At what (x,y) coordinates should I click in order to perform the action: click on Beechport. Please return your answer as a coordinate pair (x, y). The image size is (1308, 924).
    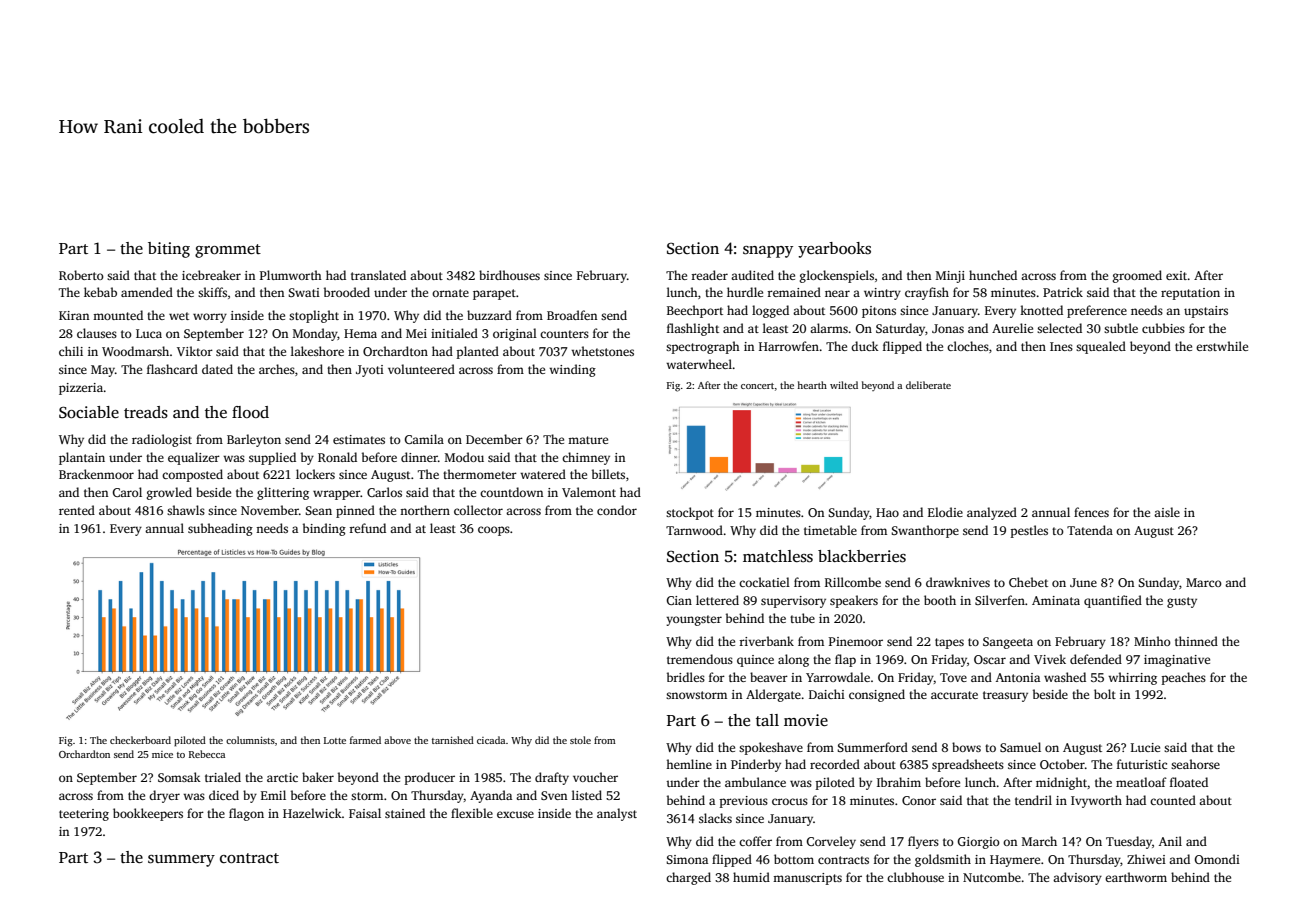
    Looking at the image, I should click on (695, 311).
